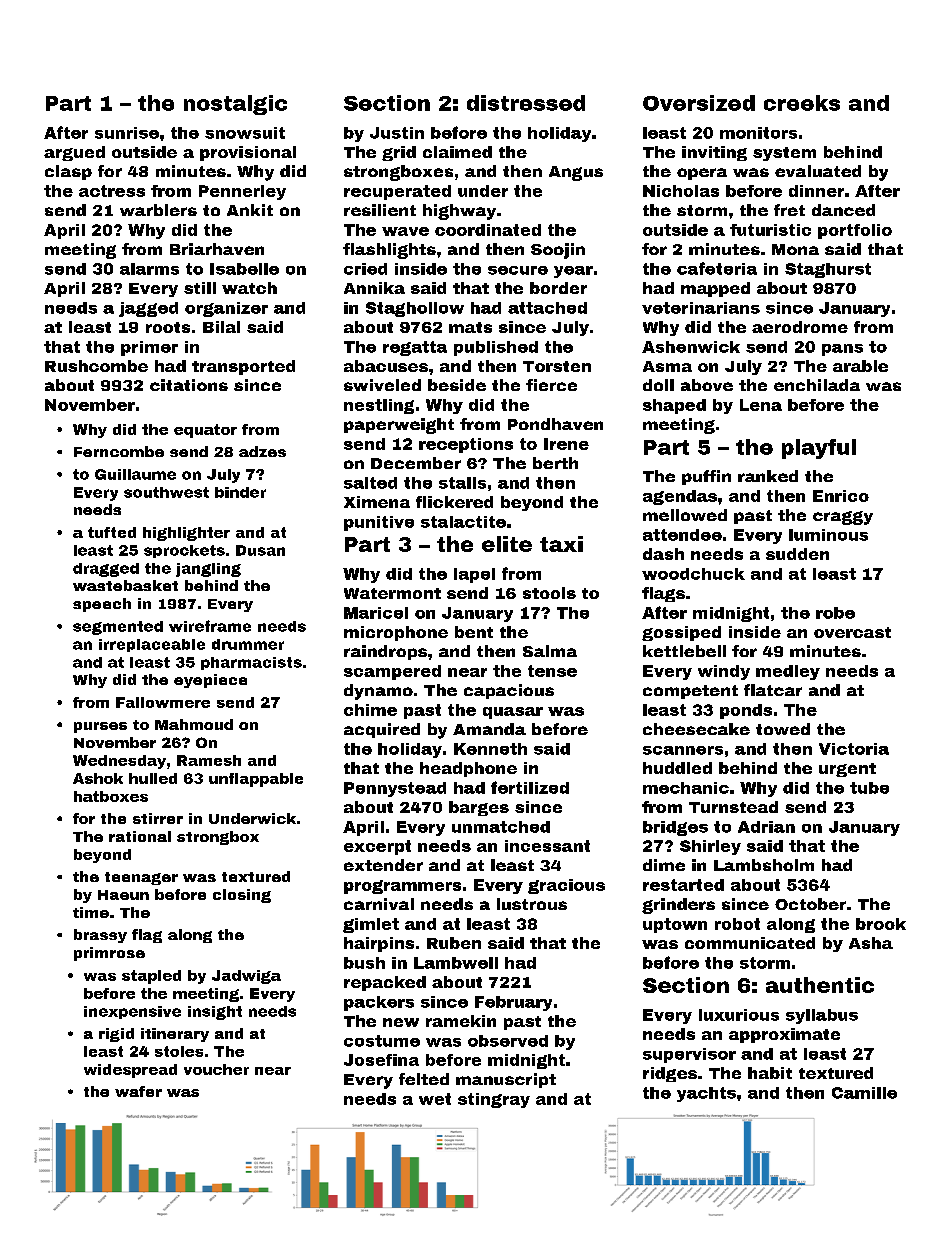 The height and width of the image is (1233, 952). Describe the element at coordinates (119, 451) in the image. I see `Ferncombe` at that location.
